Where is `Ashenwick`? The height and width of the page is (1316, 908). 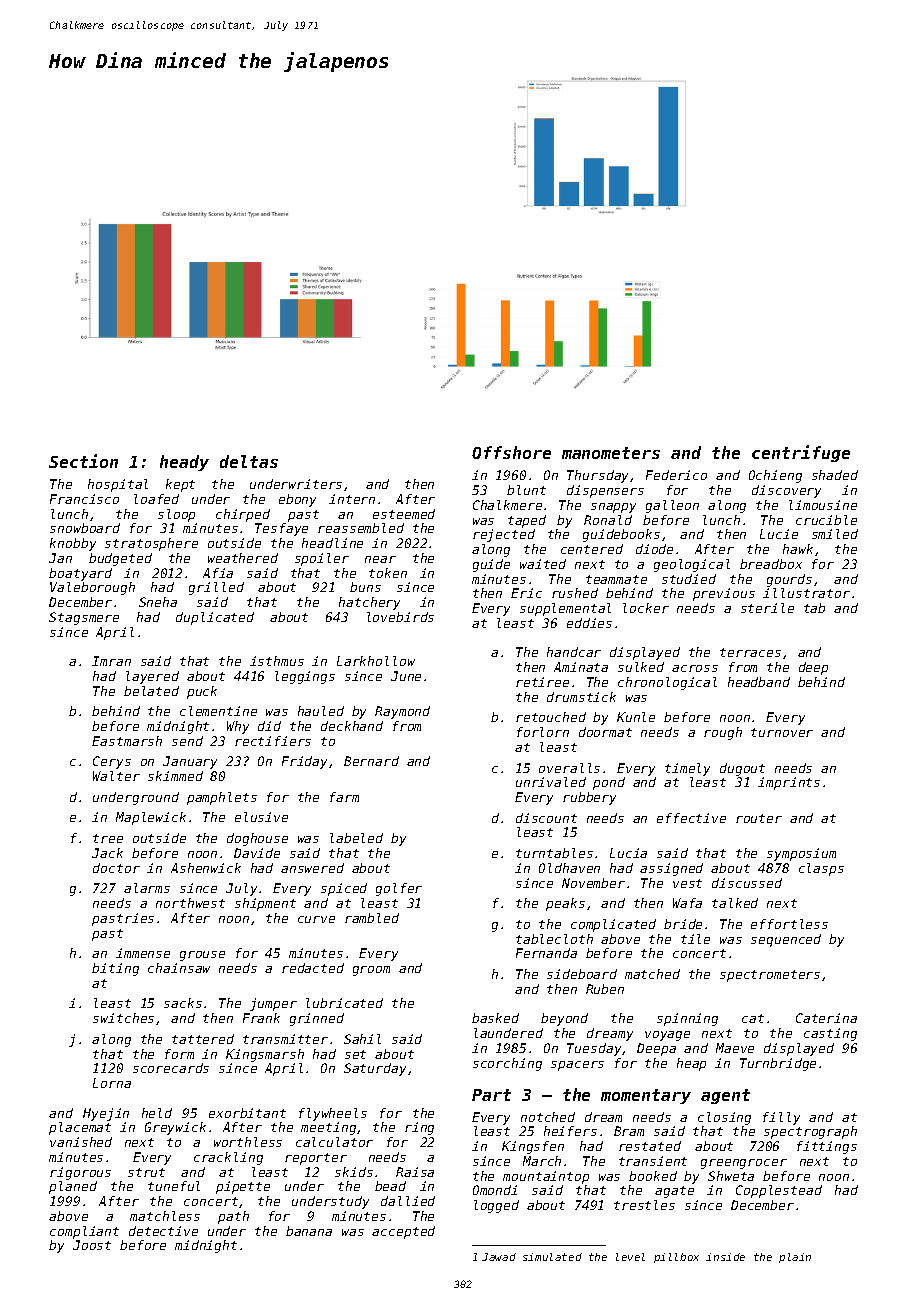
Ashenwick is located at coordinates (206, 868).
